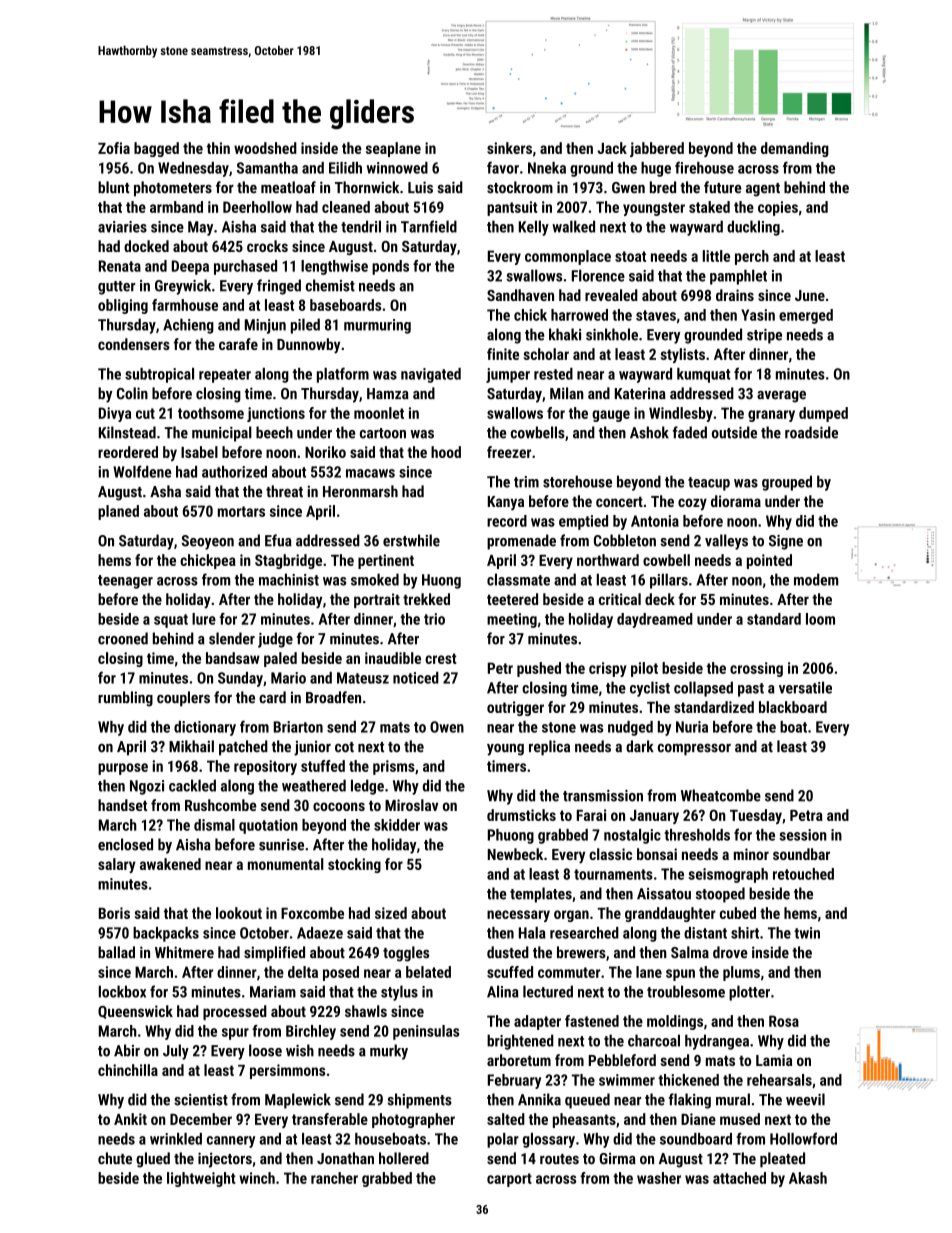 The width and height of the image is (952, 1233). Describe the element at coordinates (383, 433) in the image. I see `cartoon` at that location.
